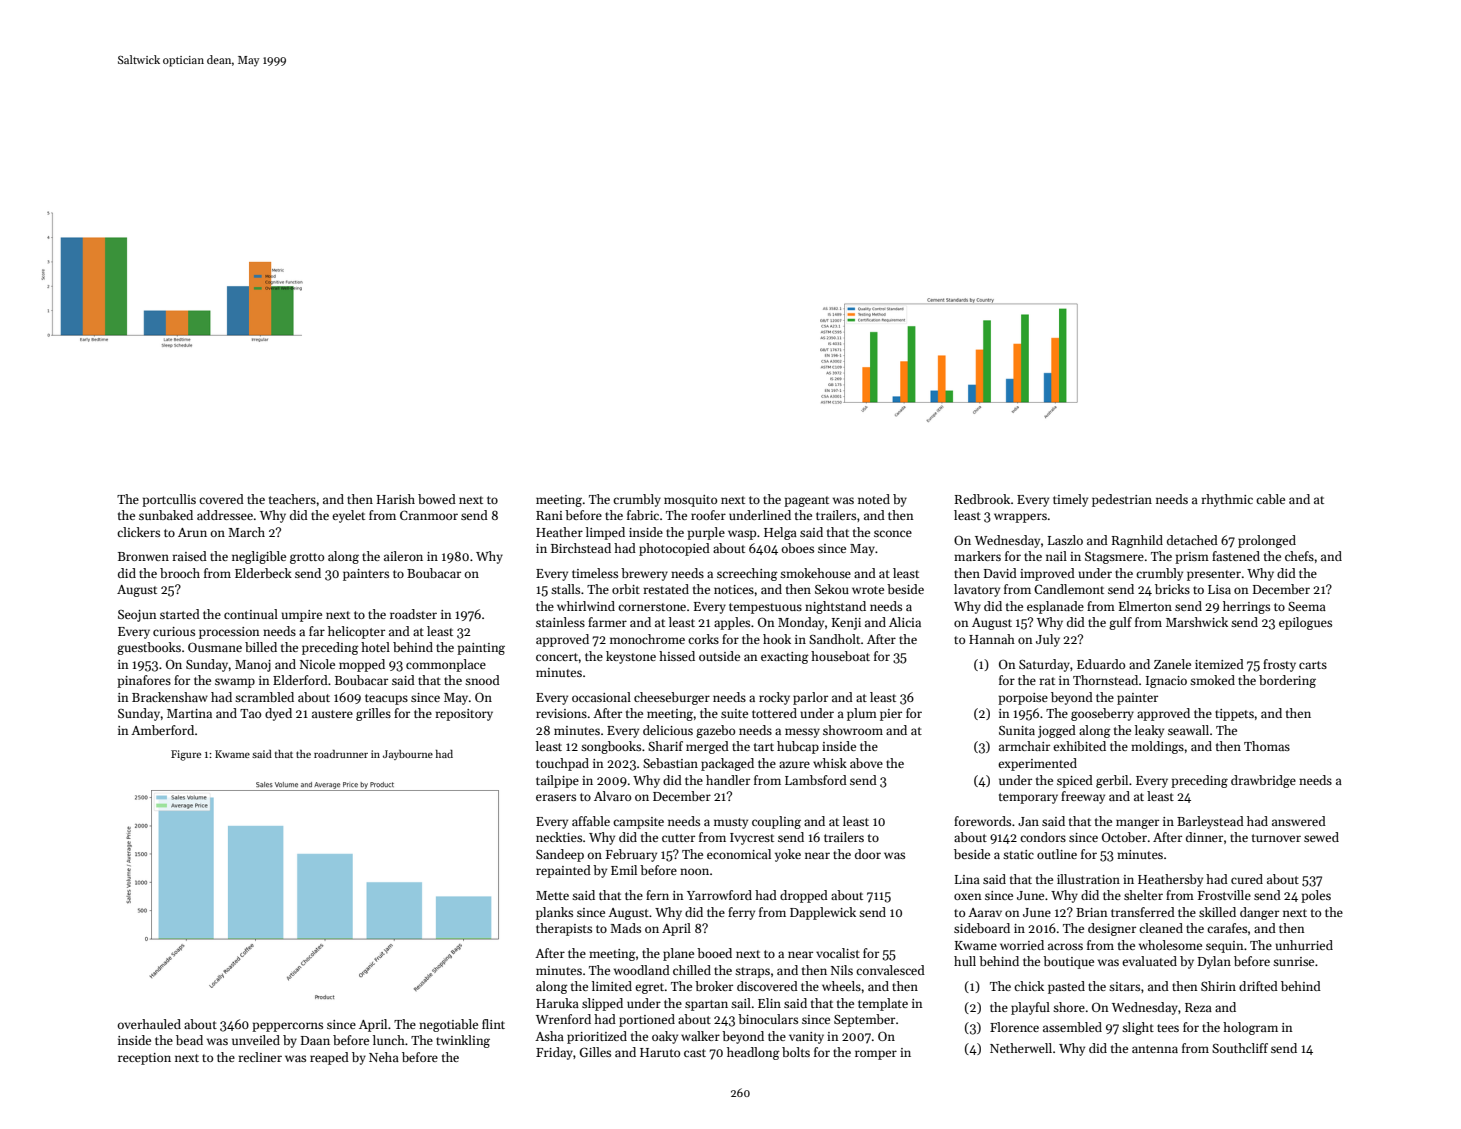 Image resolution: width=1461 pixels, height=1129 pixels. What do you see at coordinates (396, 499) in the screenshot?
I see `Harish` at bounding box center [396, 499].
